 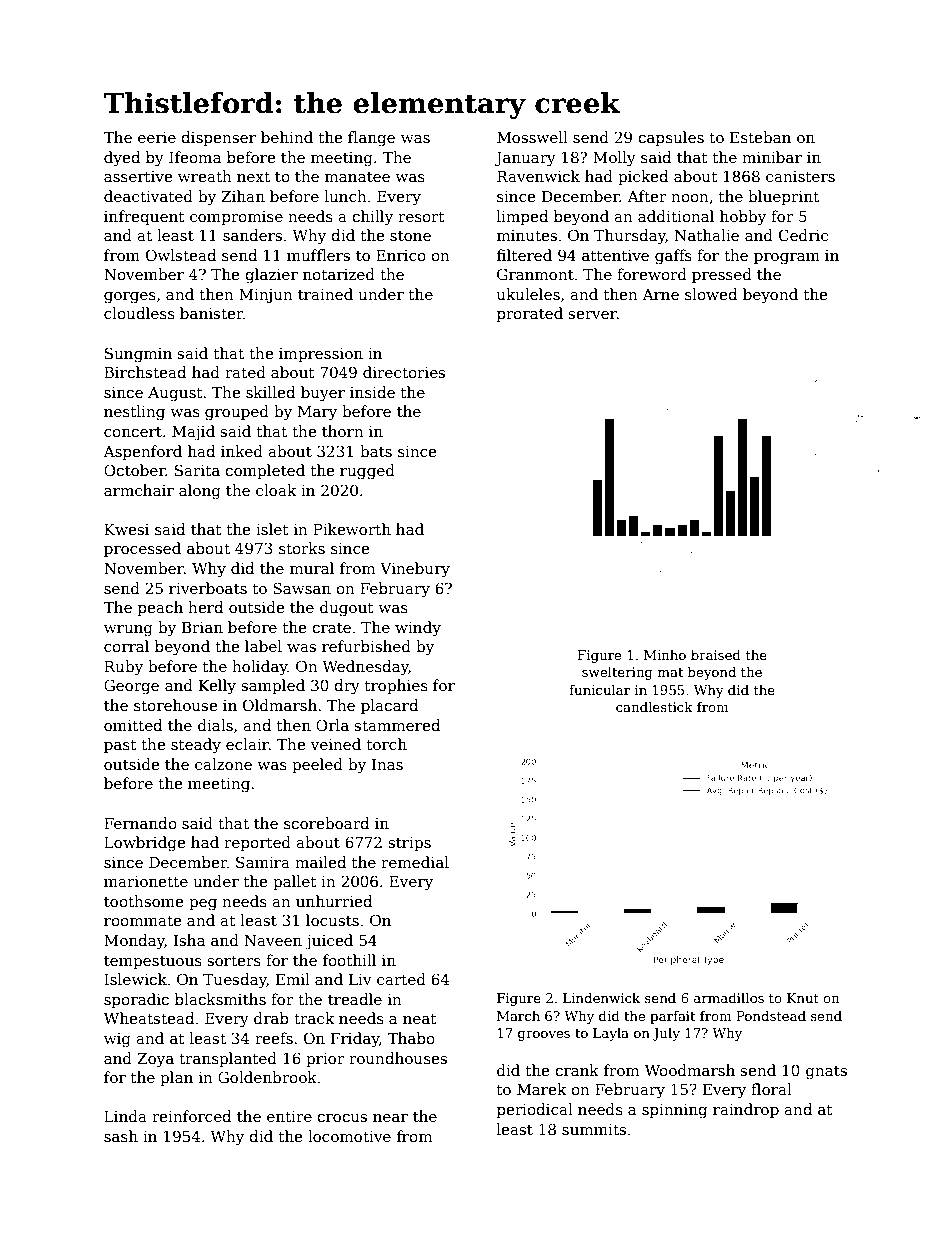 I want to click on gorges, so click(x=130, y=298).
